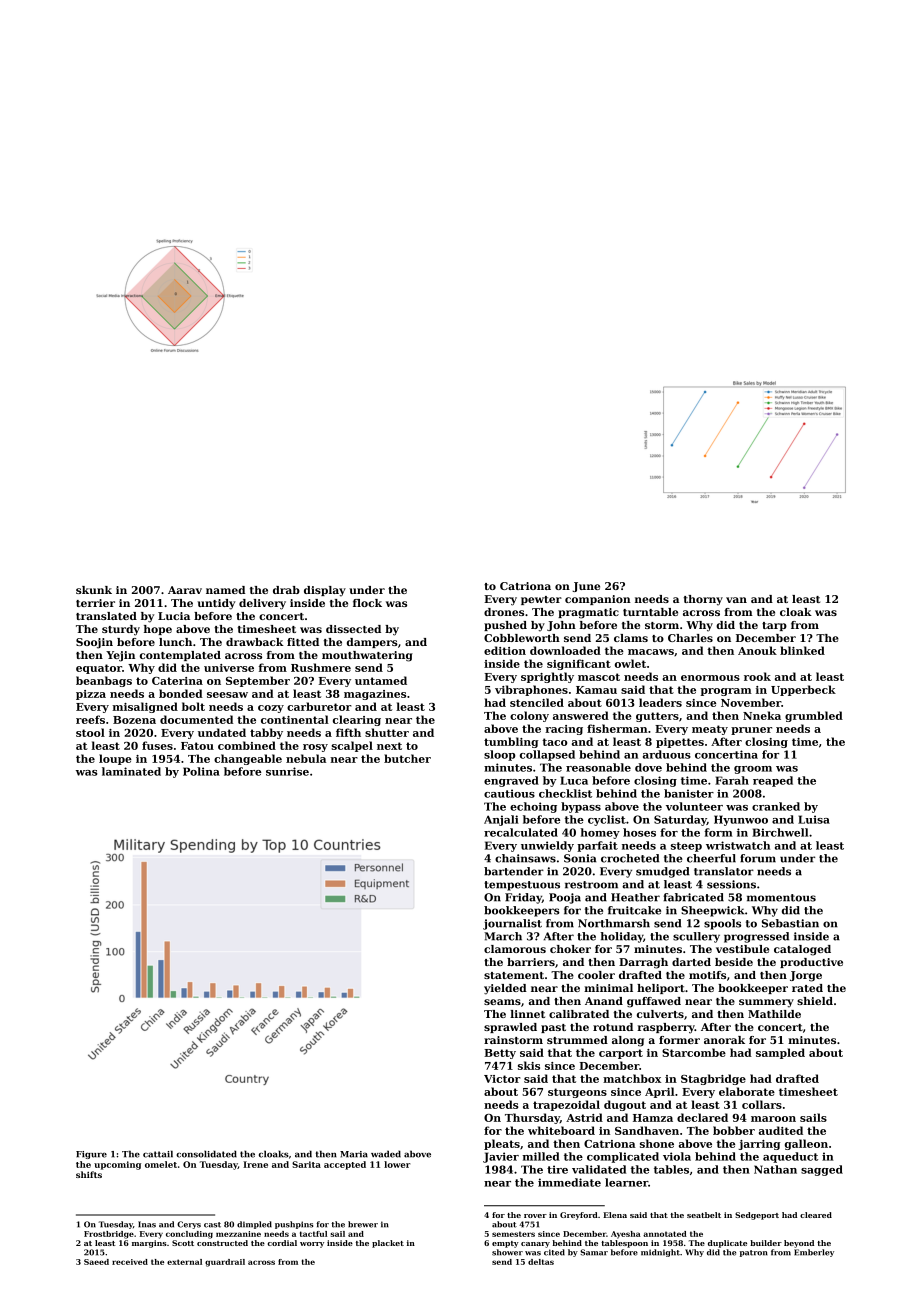 This screenshot has height=1310, width=923. What do you see at coordinates (774, 626) in the screenshot?
I see `tarp` at bounding box center [774, 626].
